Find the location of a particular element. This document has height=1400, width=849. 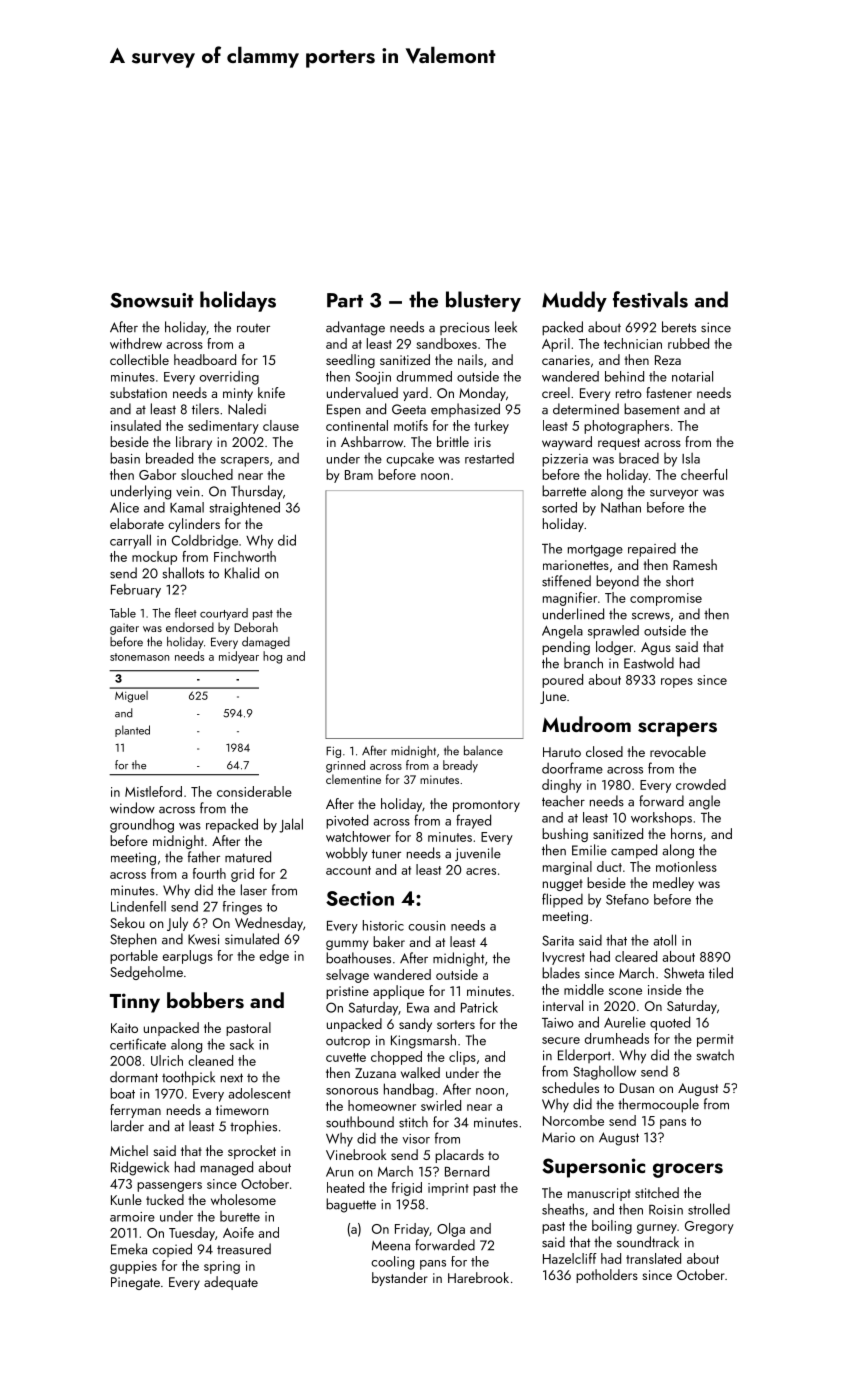

larder is located at coordinates (127, 1126).
